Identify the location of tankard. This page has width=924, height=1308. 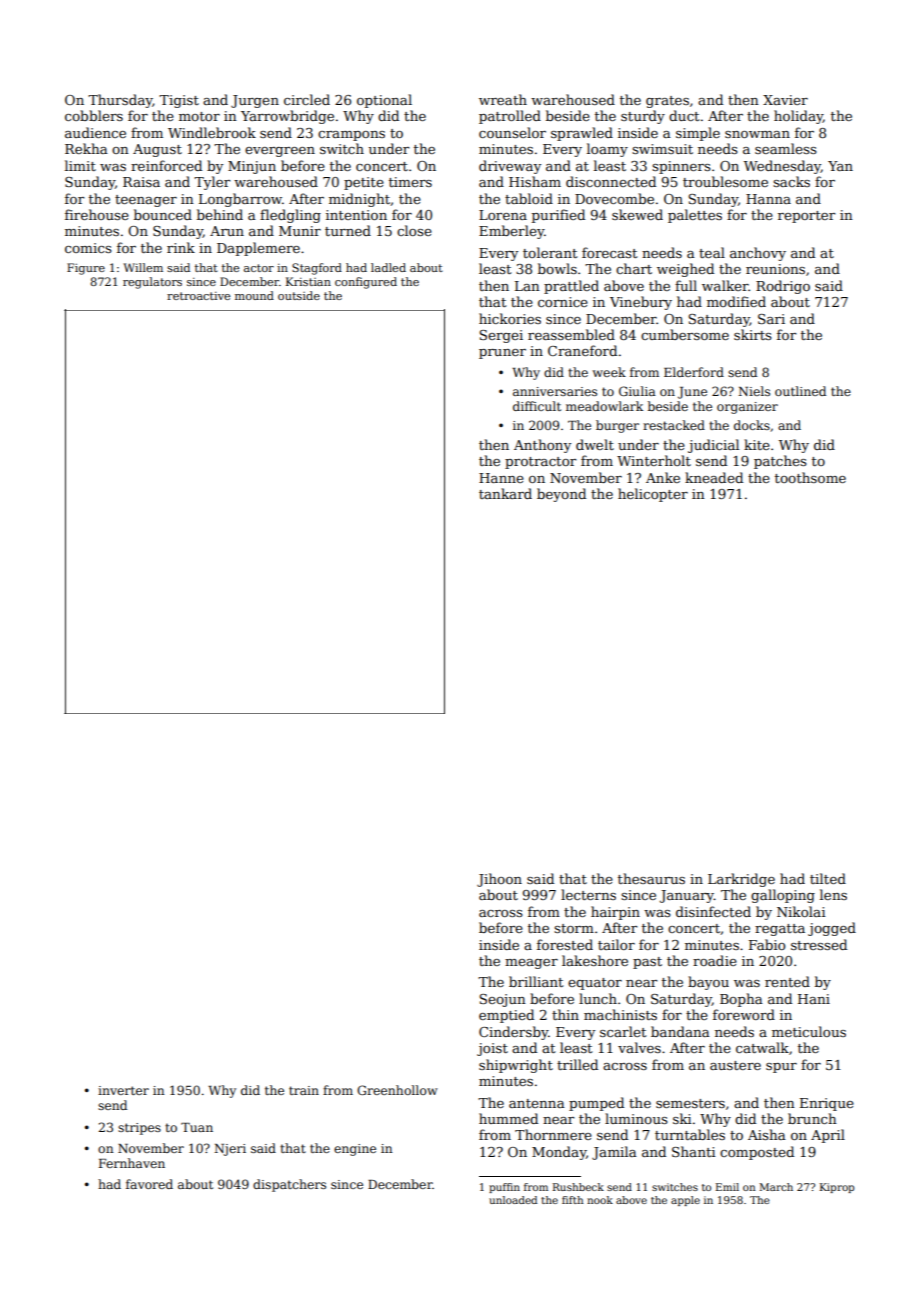
(505, 493).
